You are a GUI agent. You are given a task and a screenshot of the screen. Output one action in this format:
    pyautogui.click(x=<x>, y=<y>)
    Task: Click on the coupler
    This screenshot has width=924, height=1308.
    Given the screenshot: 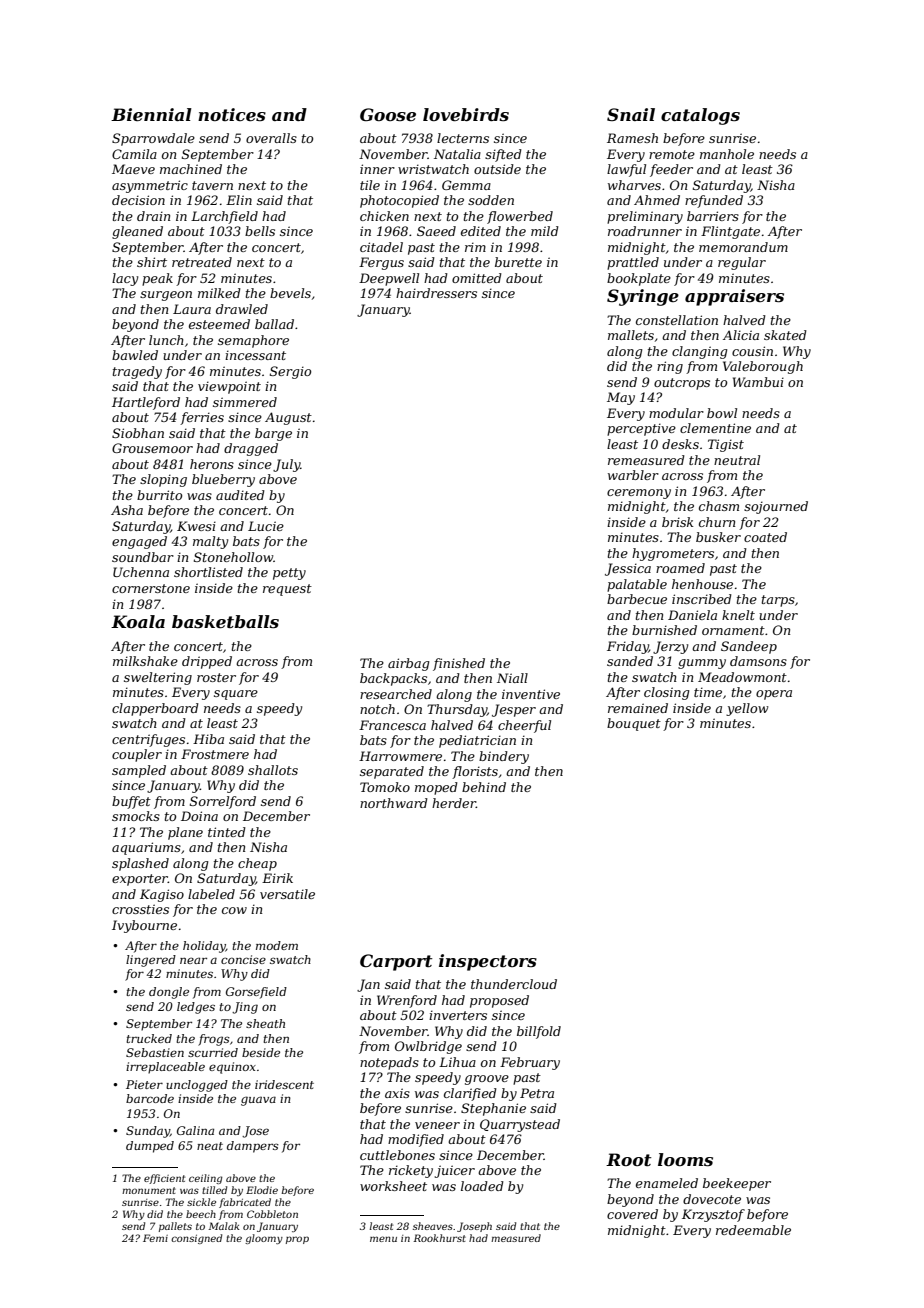 What is the action you would take?
    pyautogui.click(x=137, y=755)
